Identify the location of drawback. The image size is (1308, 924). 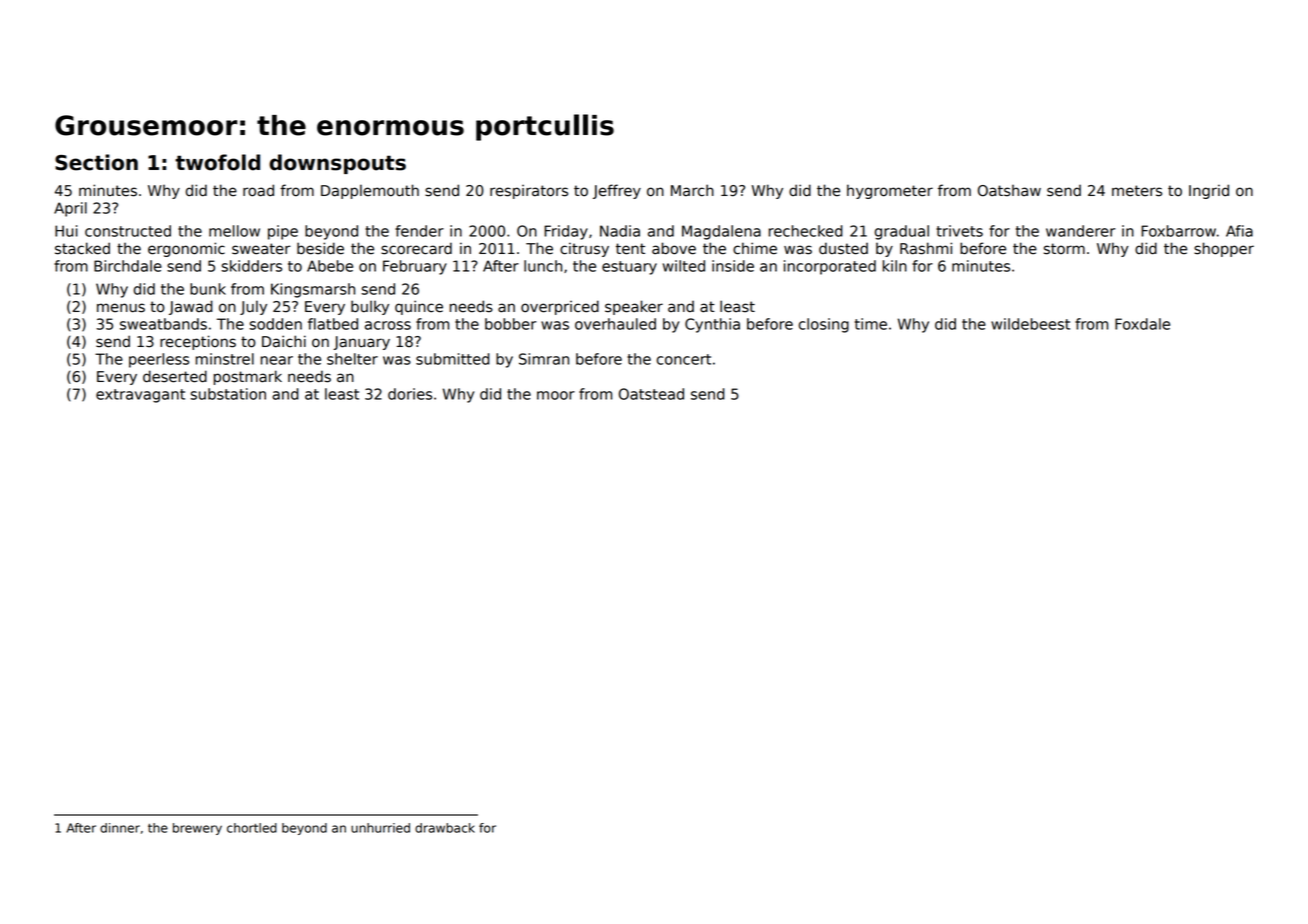
(445, 828).
